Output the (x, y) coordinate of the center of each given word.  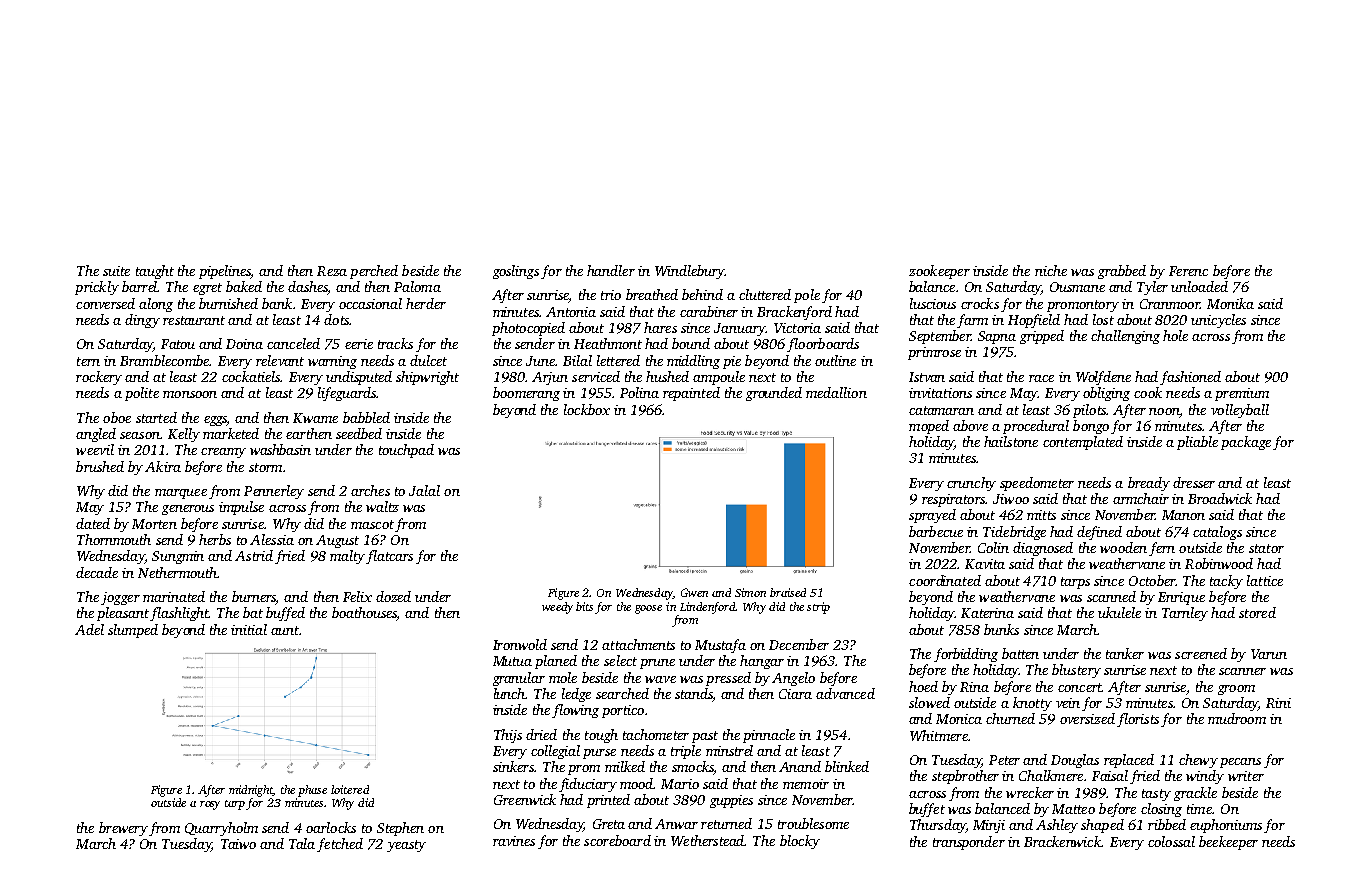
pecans (1240, 763)
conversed (105, 303)
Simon (750, 592)
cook (1148, 392)
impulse (241, 508)
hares (660, 327)
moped (929, 427)
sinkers (513, 766)
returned (726, 823)
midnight (251, 791)
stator (1266, 548)
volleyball (1240, 411)
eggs (215, 421)
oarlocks (331, 827)
